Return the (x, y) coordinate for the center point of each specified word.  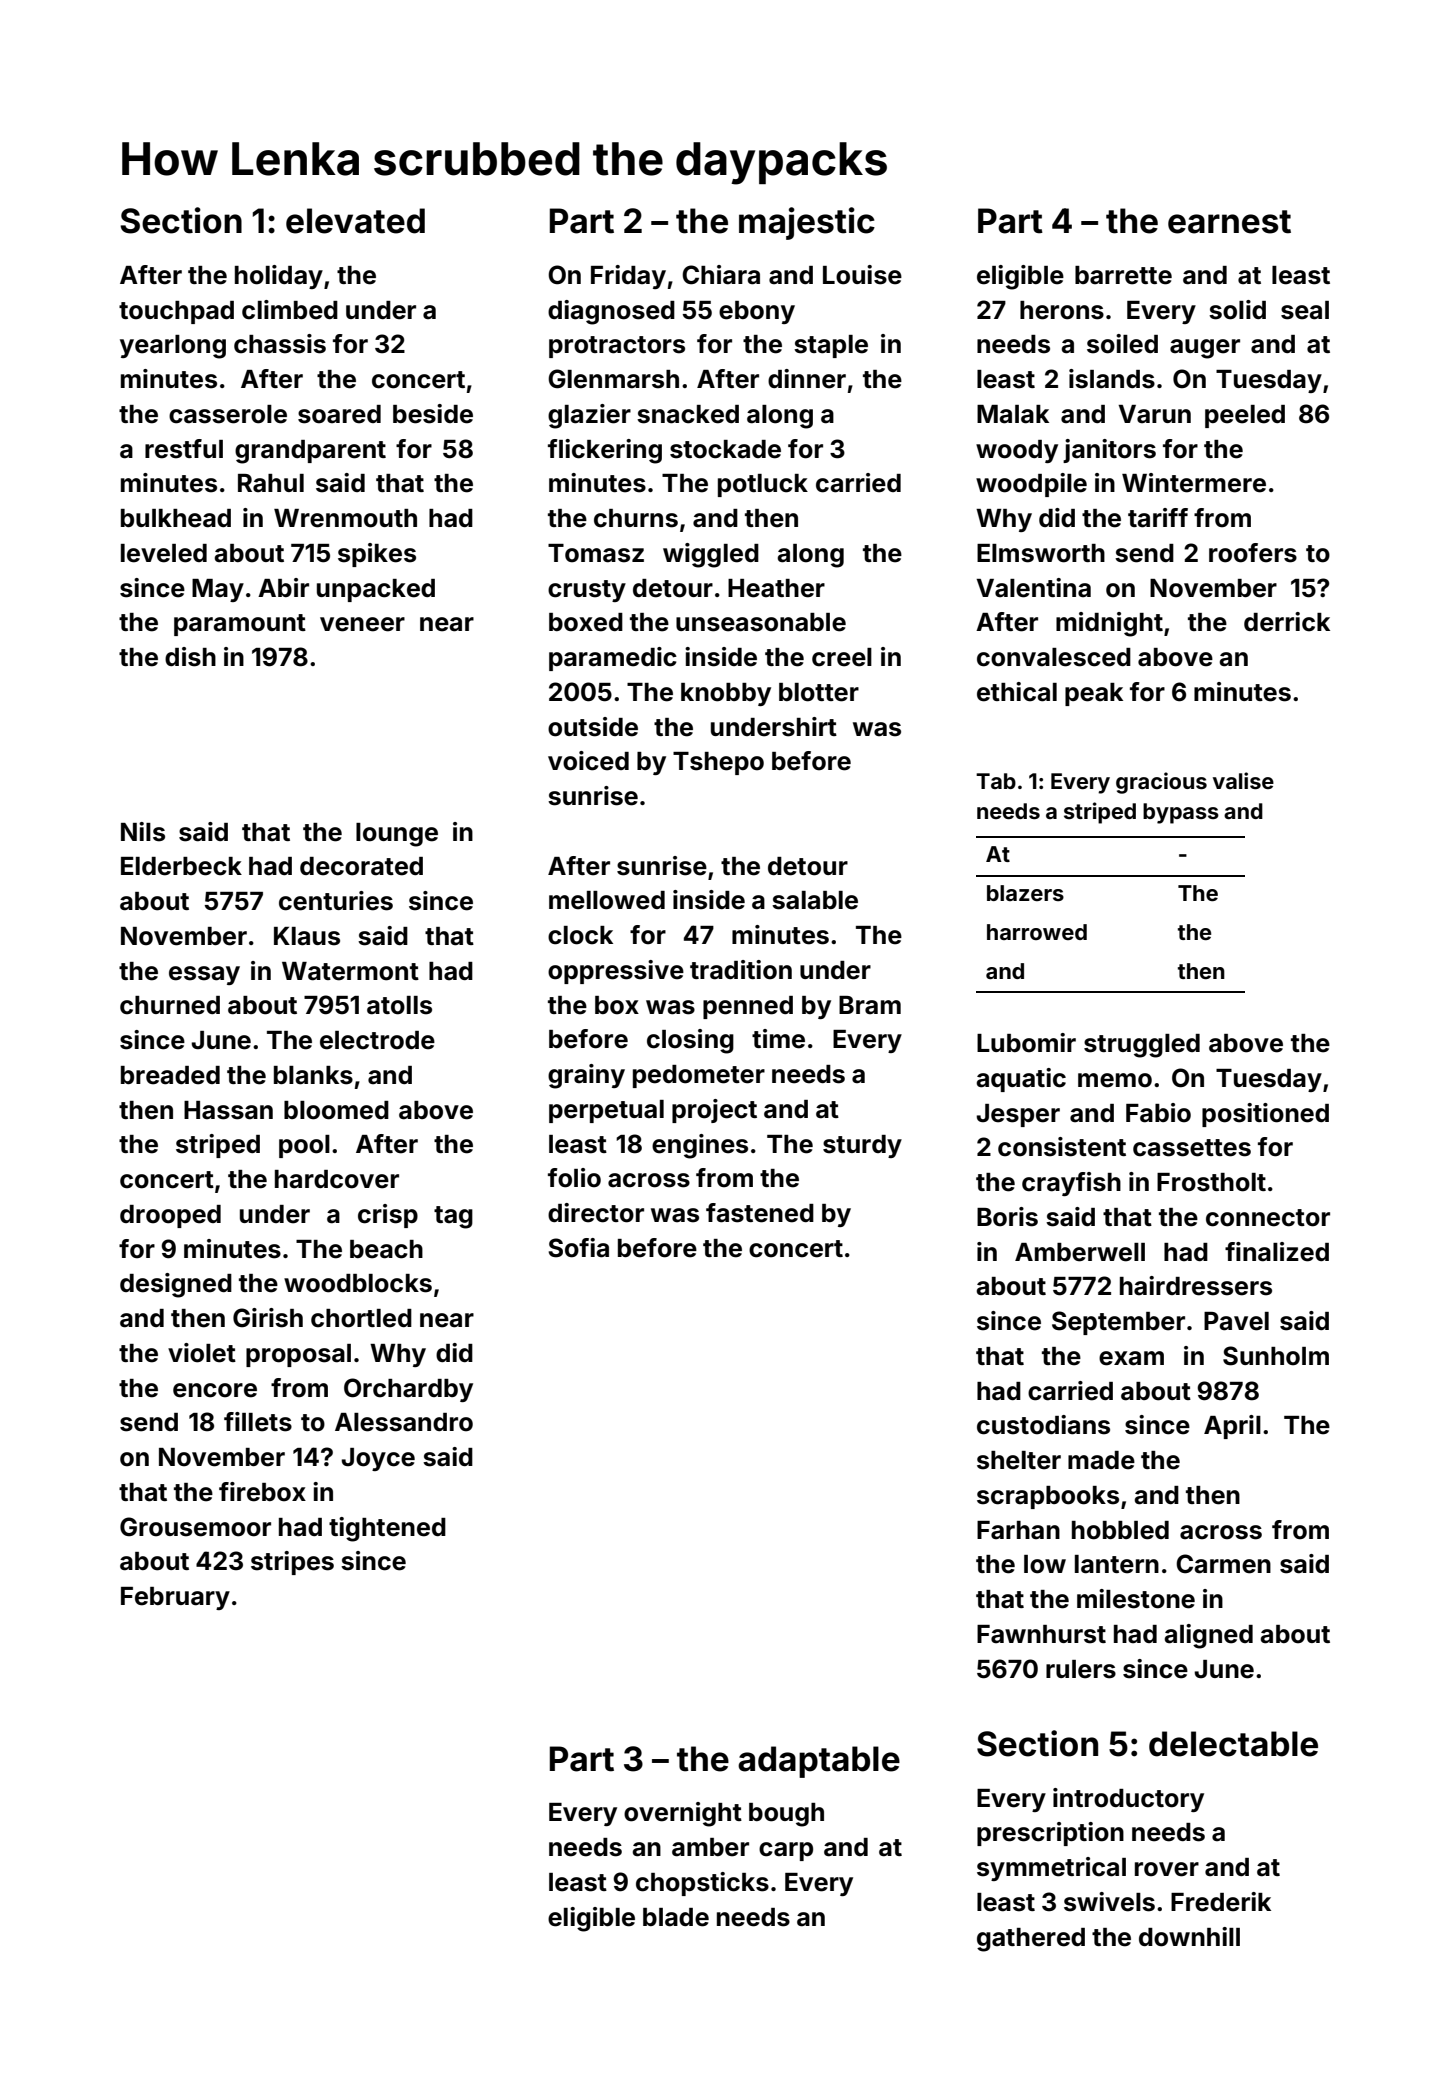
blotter (819, 692)
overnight (683, 1814)
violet (202, 1353)
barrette (1123, 275)
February (175, 1598)
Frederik (1221, 1902)
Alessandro (404, 1422)
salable (815, 900)
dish (190, 657)
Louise (862, 275)
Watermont (350, 971)
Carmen (1223, 1564)
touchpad (176, 312)
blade (676, 1917)
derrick (1287, 622)
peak (1094, 694)
